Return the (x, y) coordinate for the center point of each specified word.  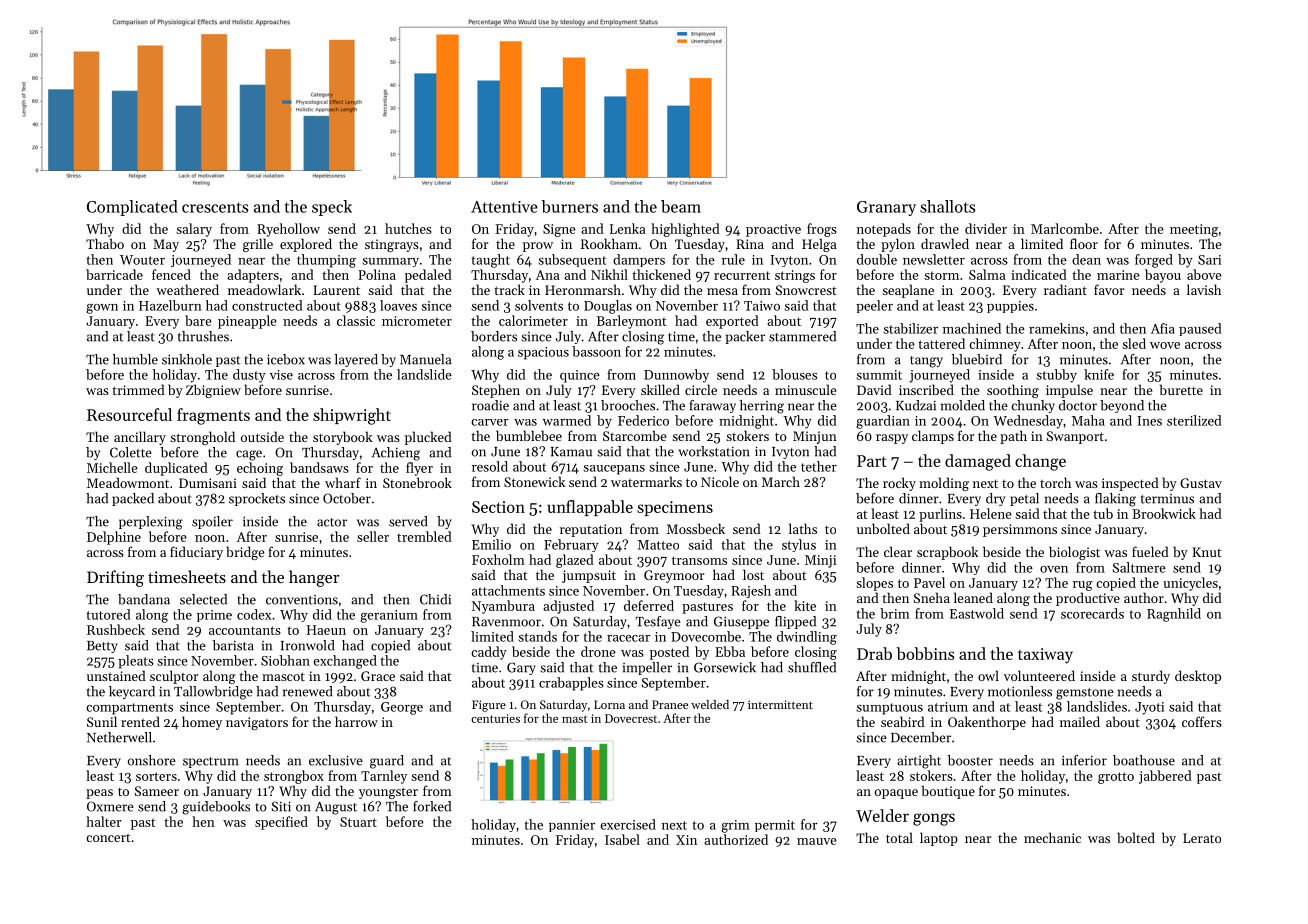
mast (574, 719)
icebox (286, 359)
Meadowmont (128, 482)
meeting (1194, 230)
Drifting (115, 578)
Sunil (102, 721)
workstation (714, 451)
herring (762, 407)
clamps (933, 437)
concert (108, 838)
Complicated (132, 208)
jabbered (1165, 777)
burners (569, 206)
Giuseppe (741, 622)
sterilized (1194, 420)
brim (895, 613)
